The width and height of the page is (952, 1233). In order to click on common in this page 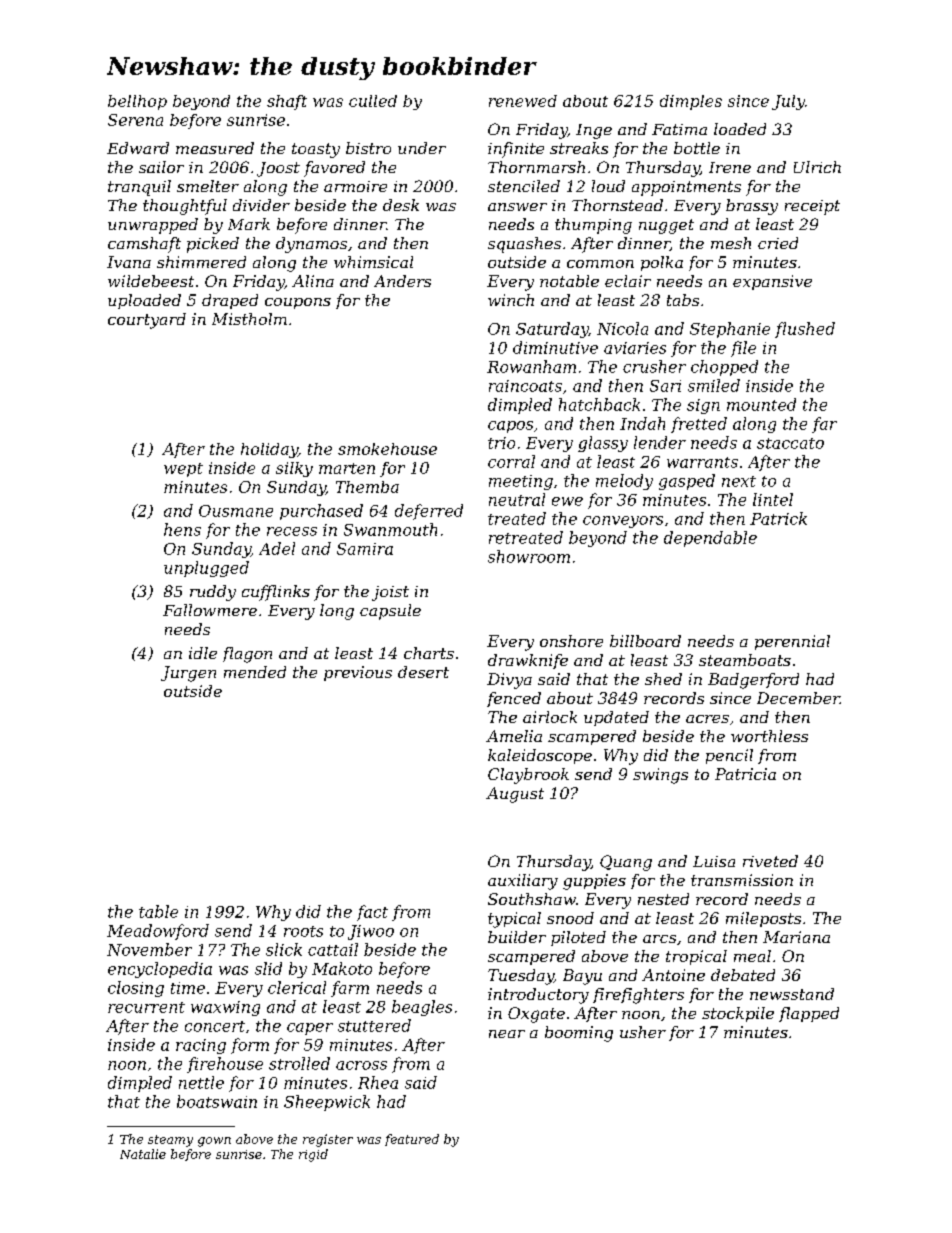, I will do `click(600, 264)`.
